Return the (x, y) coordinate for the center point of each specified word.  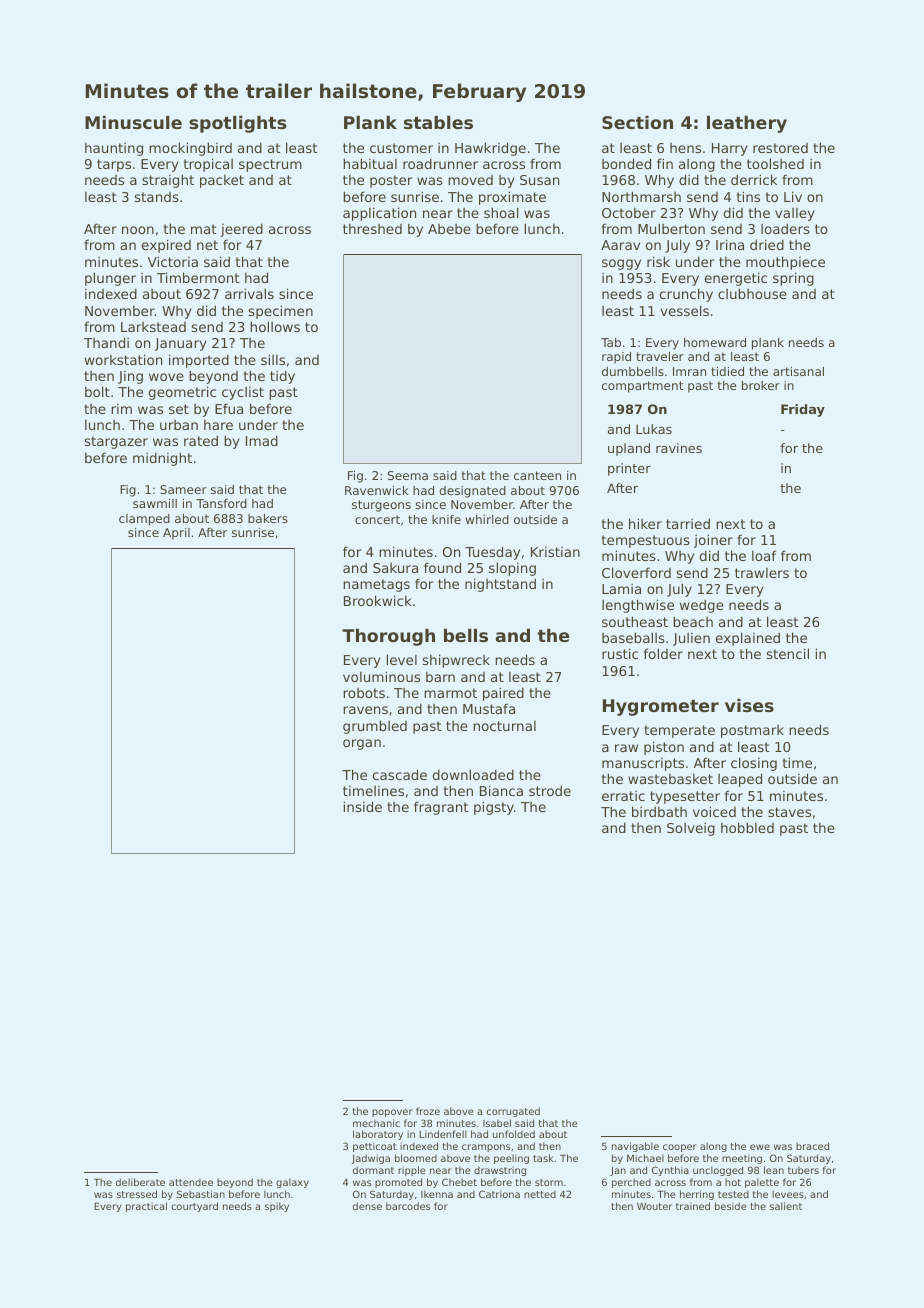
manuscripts (643, 764)
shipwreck (456, 661)
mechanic (376, 1123)
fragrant (441, 808)
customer (401, 148)
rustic (620, 653)
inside (363, 806)
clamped (144, 520)
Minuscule (133, 122)
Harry (730, 149)
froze (428, 1111)
